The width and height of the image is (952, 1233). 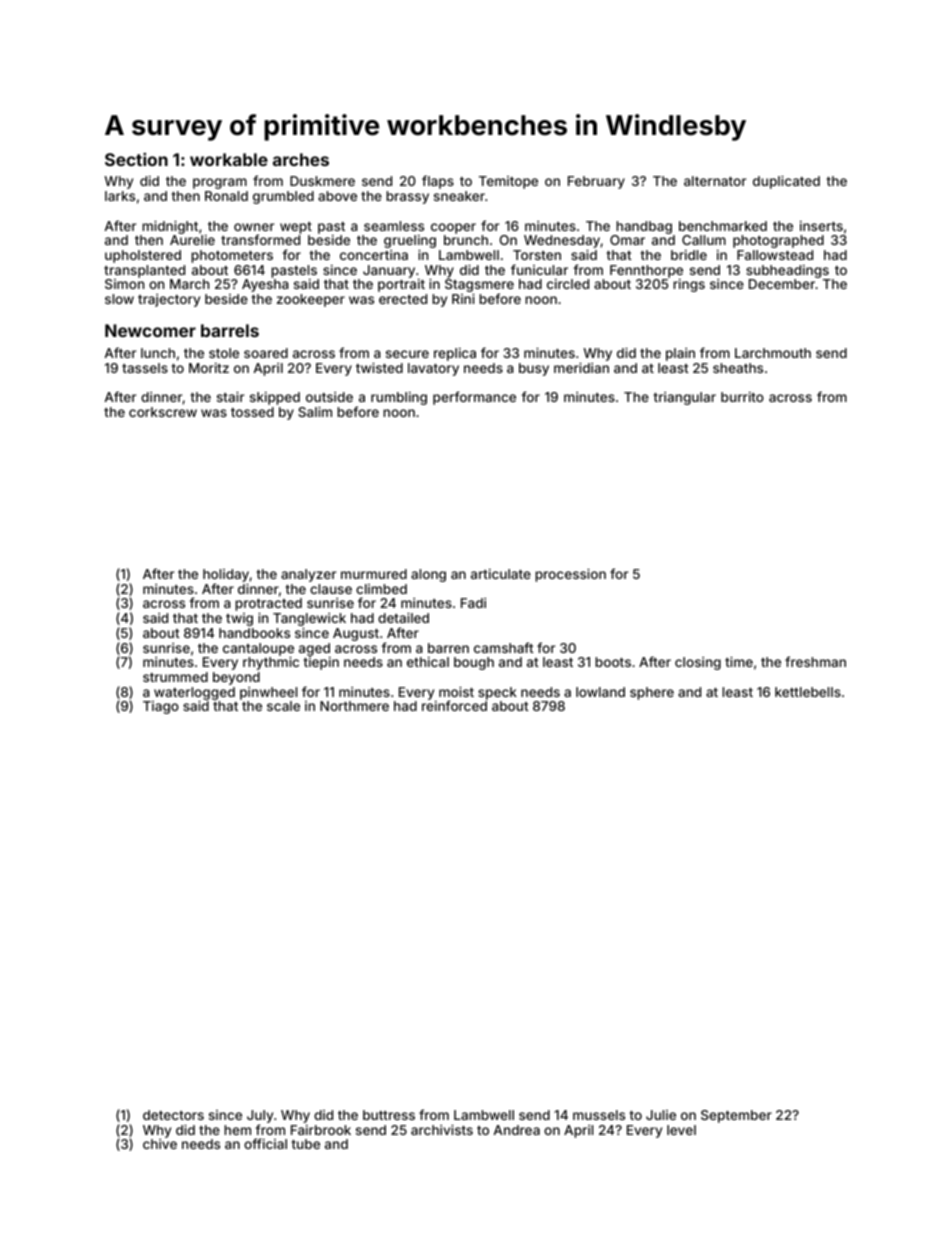 What do you see at coordinates (786, 182) in the image?
I see `duplicated` at bounding box center [786, 182].
